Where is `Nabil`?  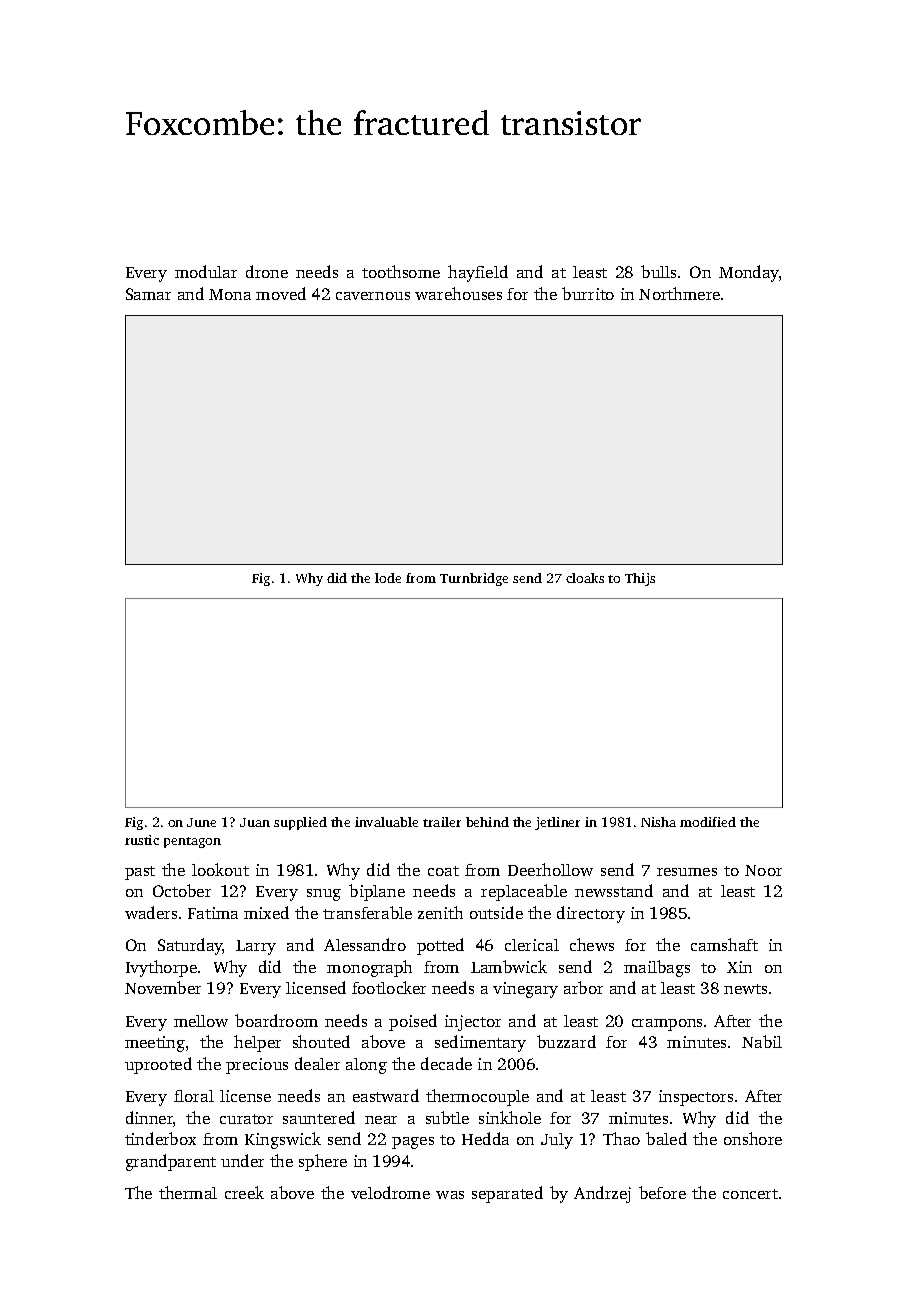
Nabil is located at coordinates (762, 1041).
